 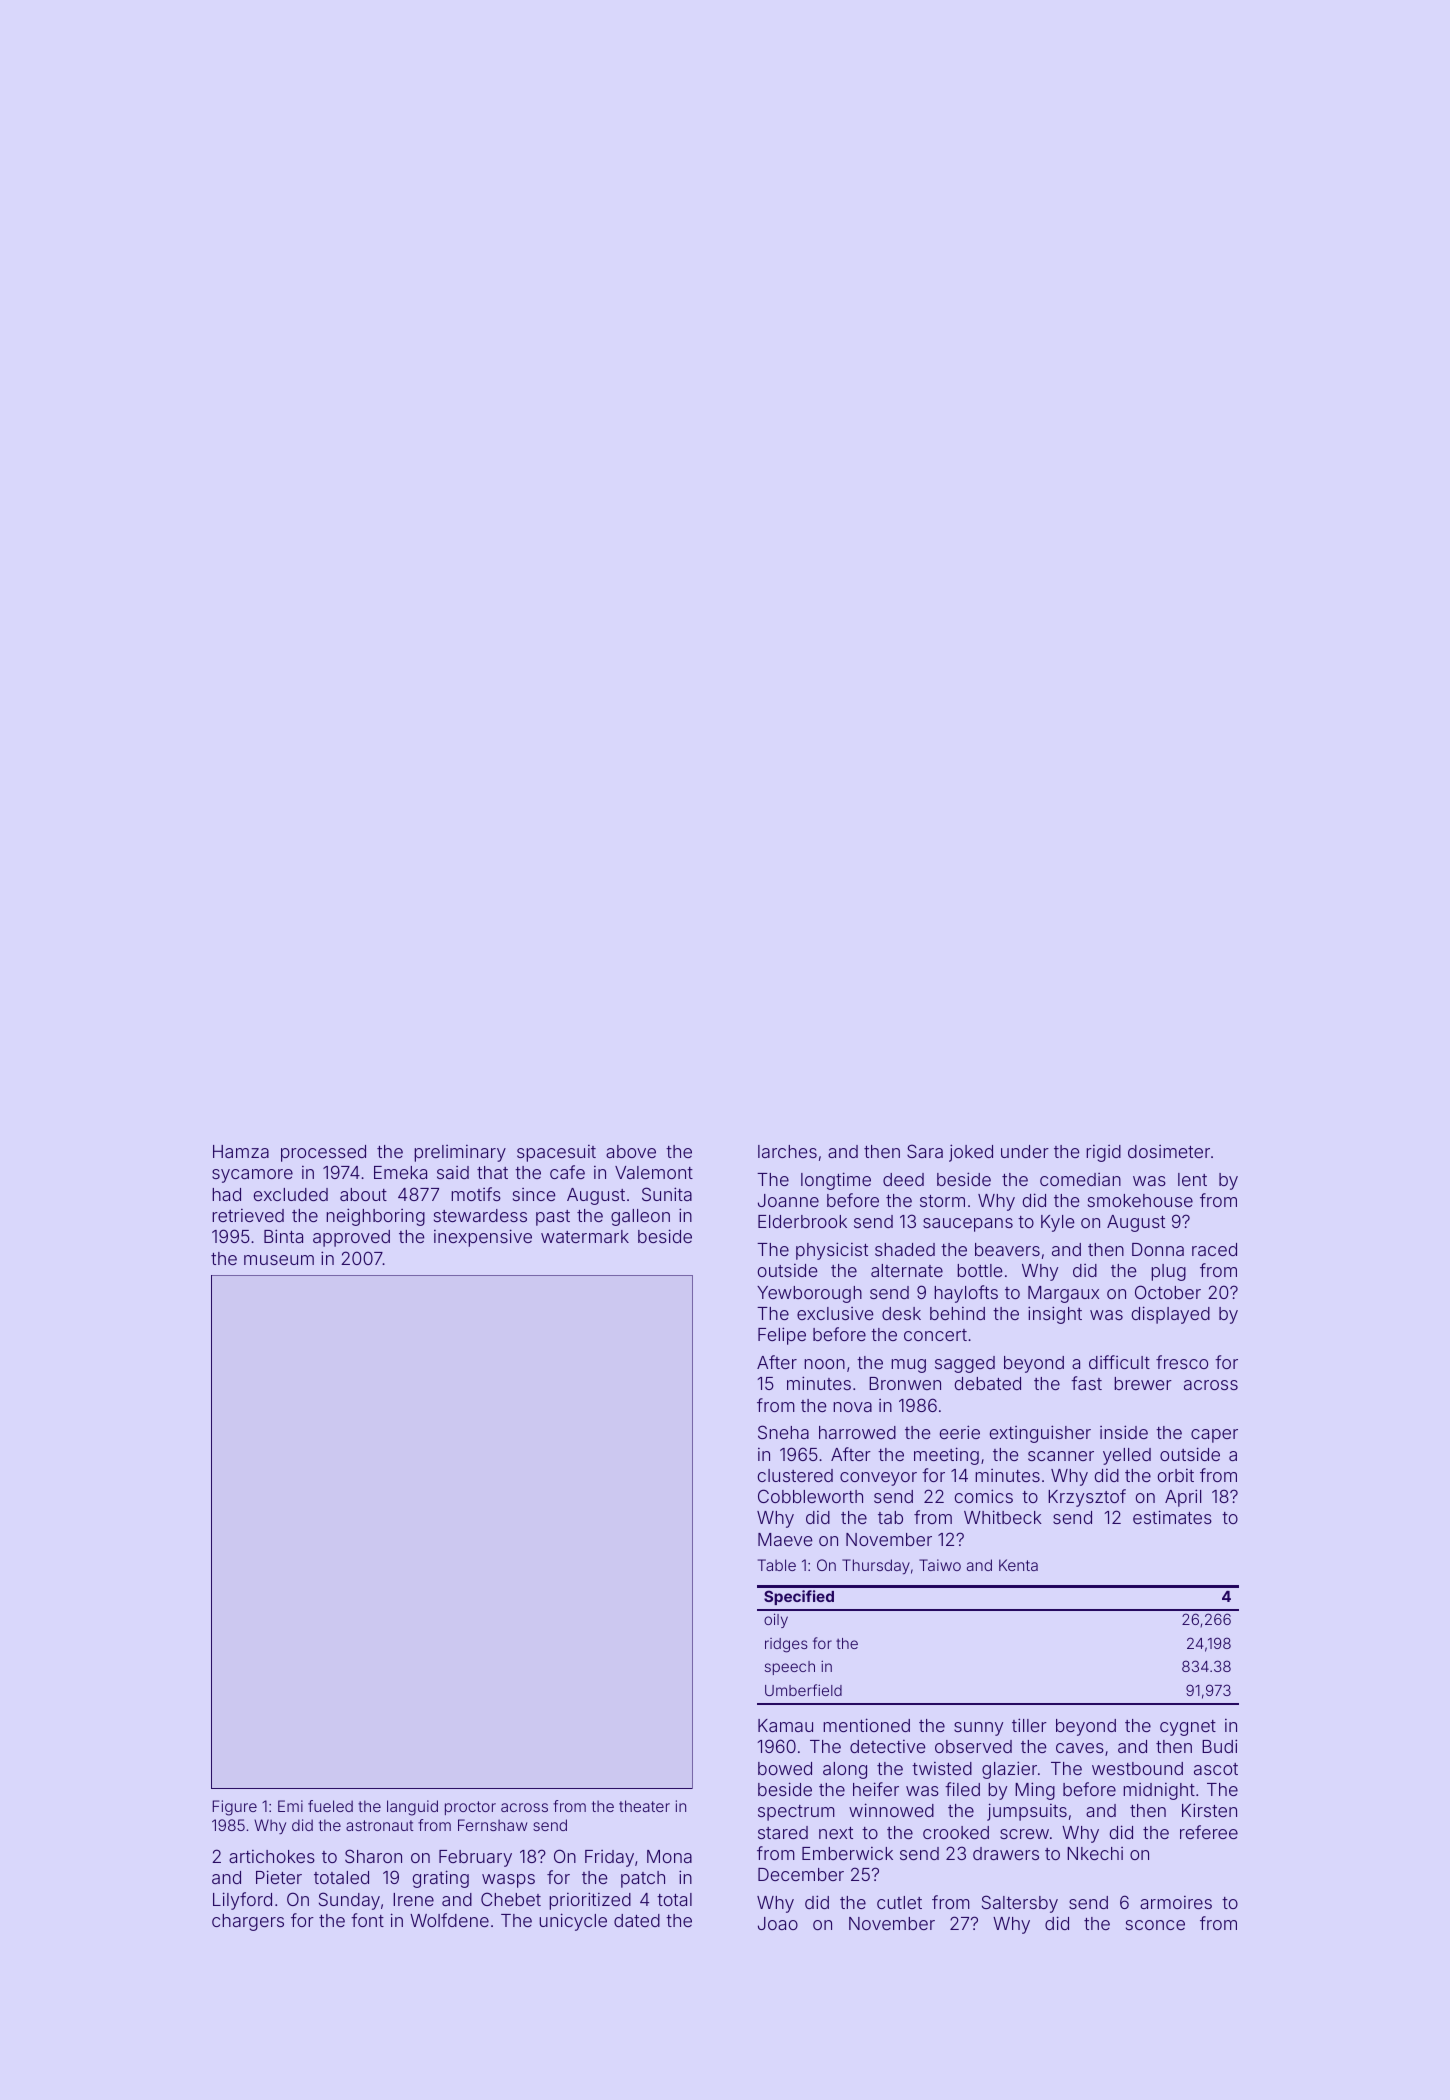 What do you see at coordinates (585, 1236) in the screenshot?
I see `watermark` at bounding box center [585, 1236].
